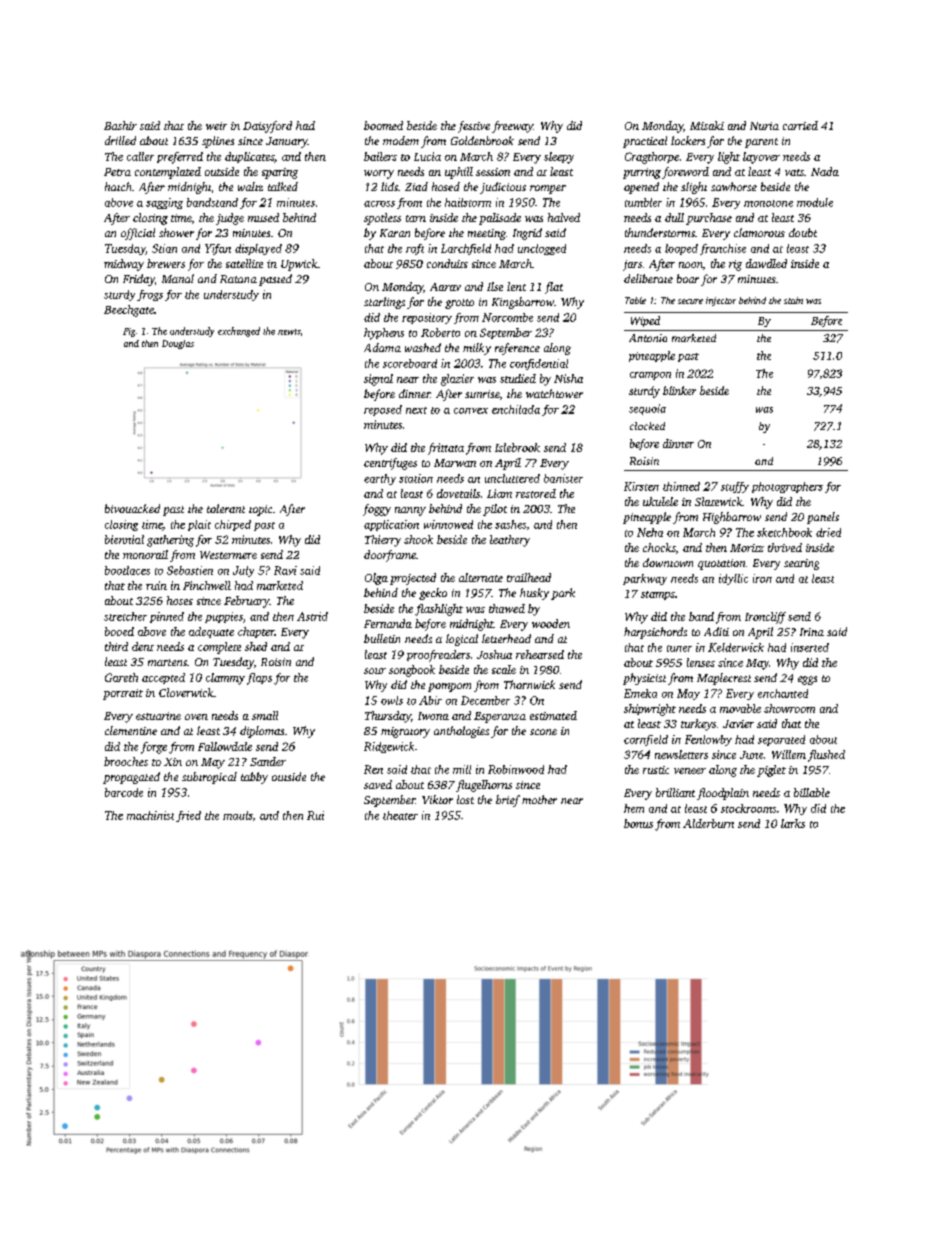 This screenshot has width=952, height=1233. I want to click on Lucia, so click(427, 156).
